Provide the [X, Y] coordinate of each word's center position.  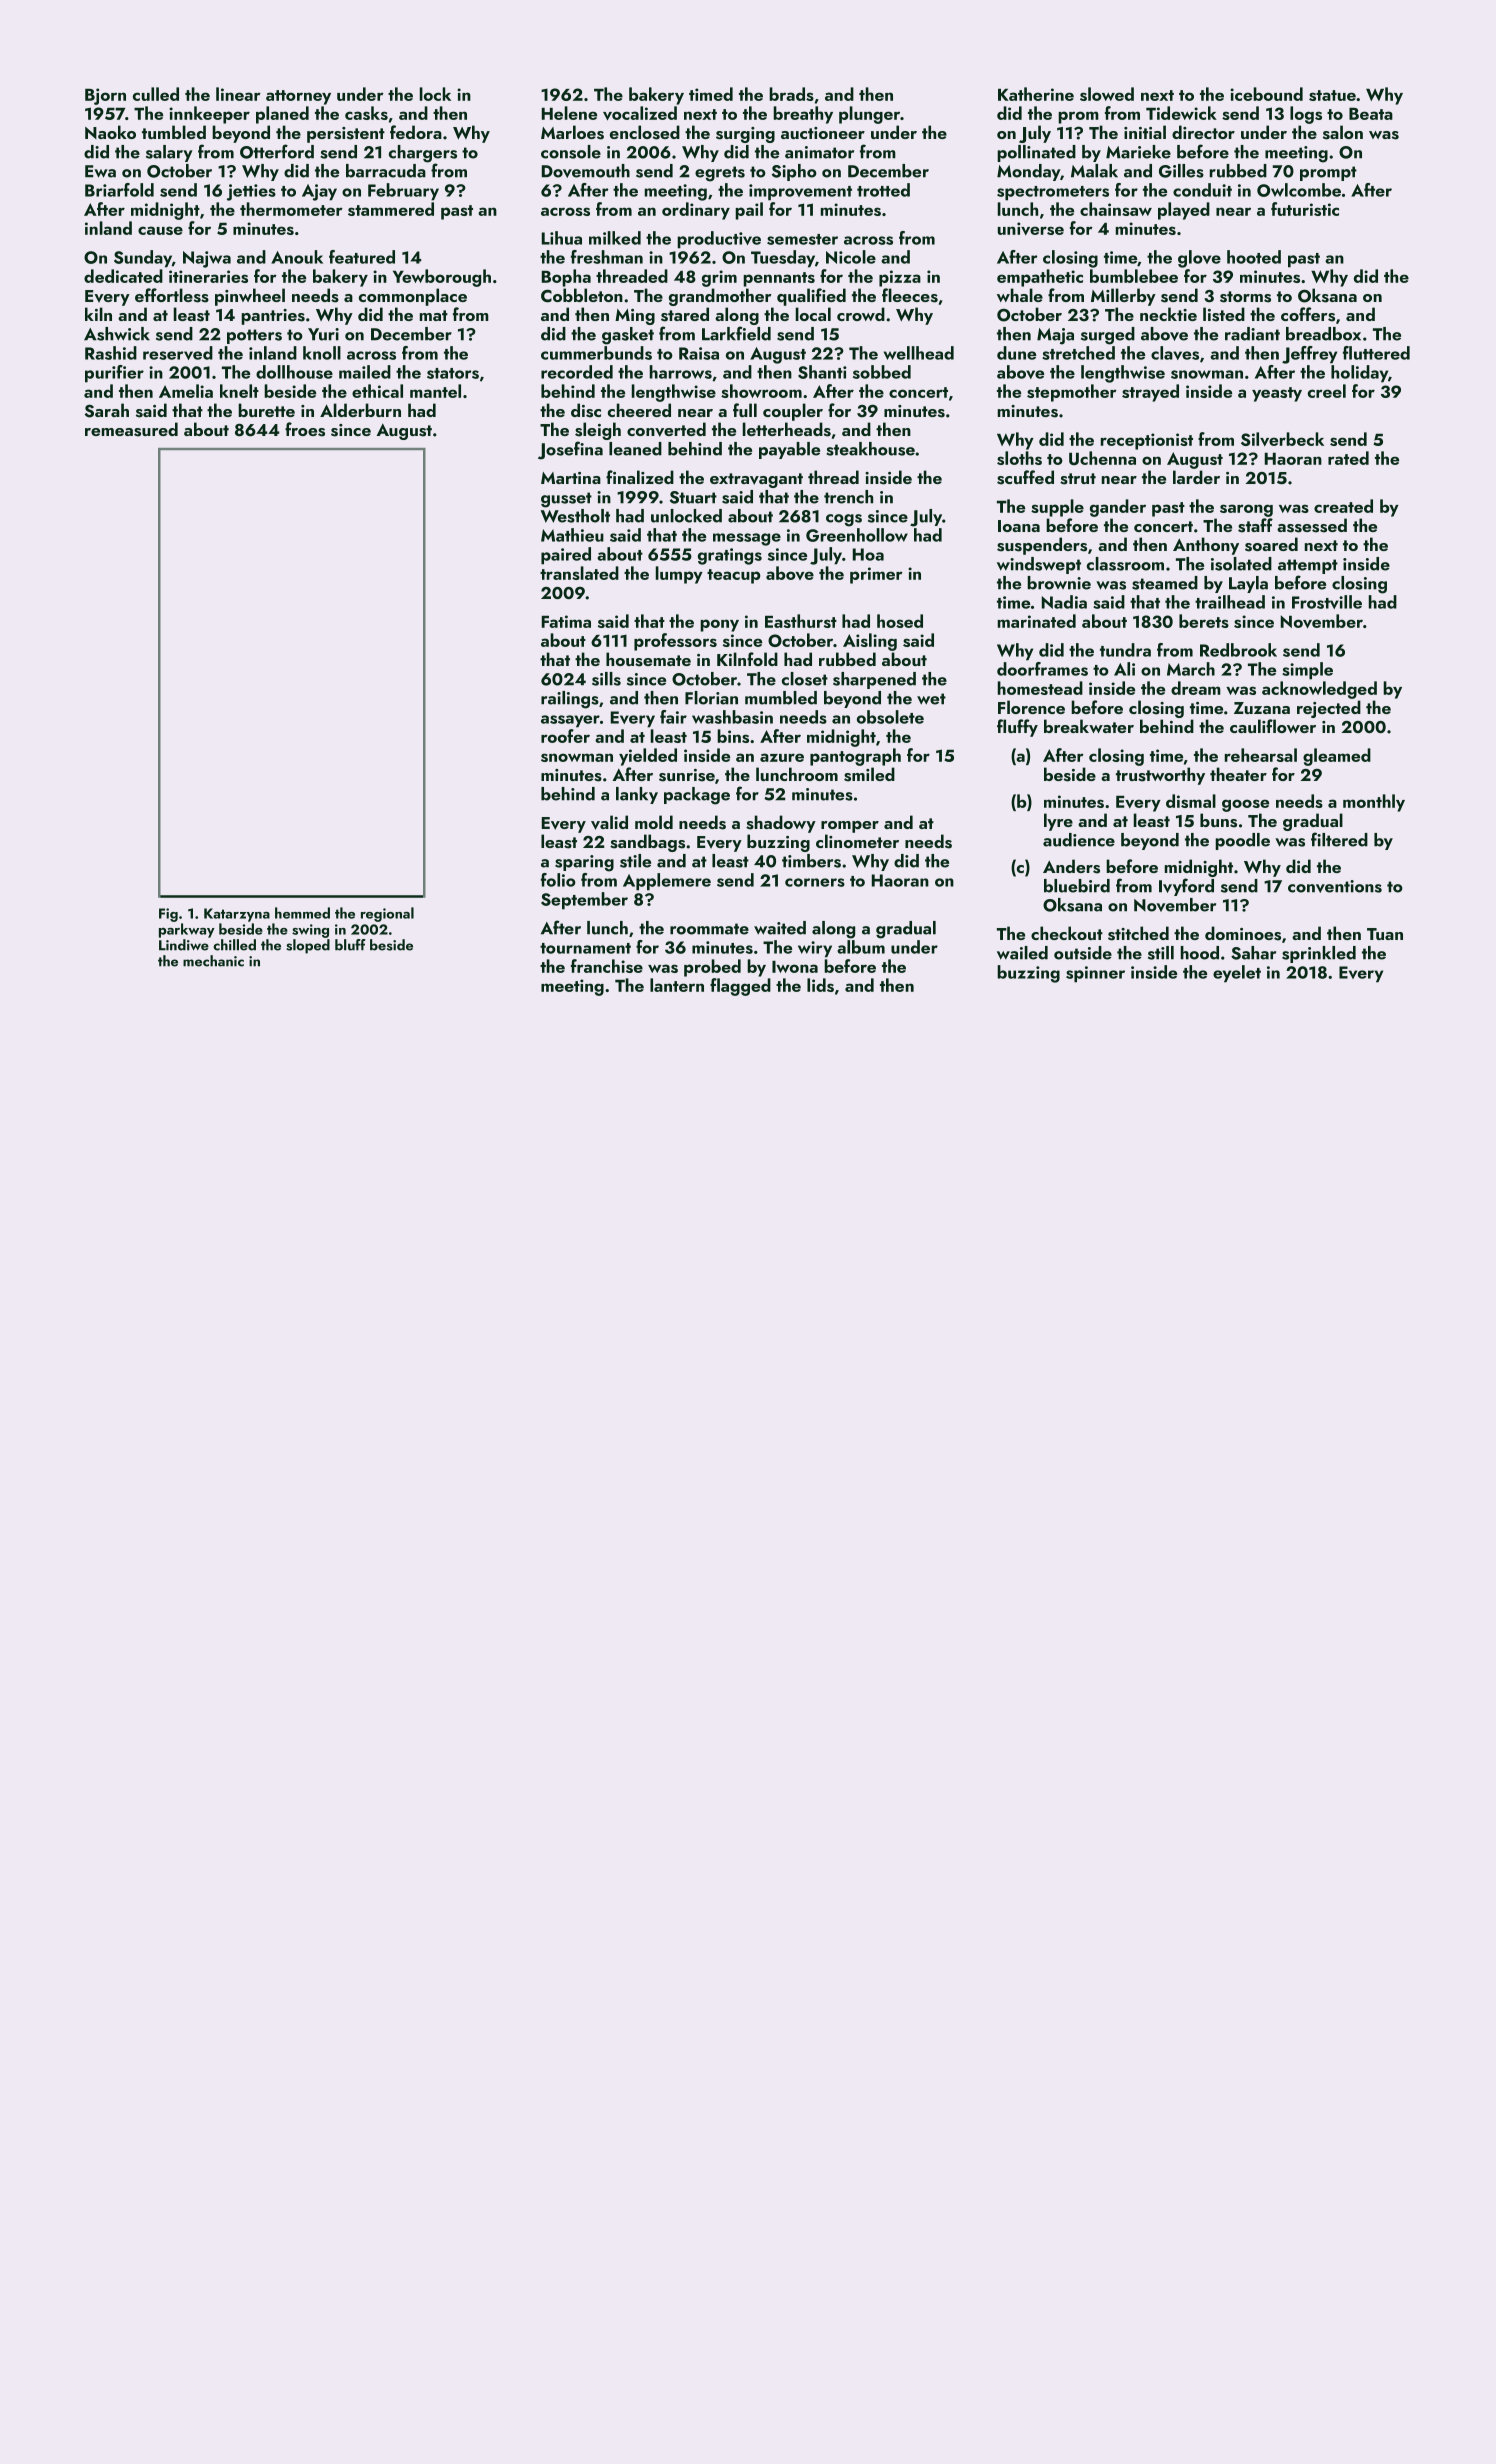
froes [305, 429]
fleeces [910, 295]
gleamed [1337, 757]
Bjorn [105, 96]
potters [254, 336]
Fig [168, 915]
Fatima [566, 621]
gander [1118, 508]
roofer [565, 736]
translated [579, 573]
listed [1224, 314]
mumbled [781, 698]
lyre [1058, 822]
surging [745, 135]
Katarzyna [237, 915]
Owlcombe [1299, 190]
